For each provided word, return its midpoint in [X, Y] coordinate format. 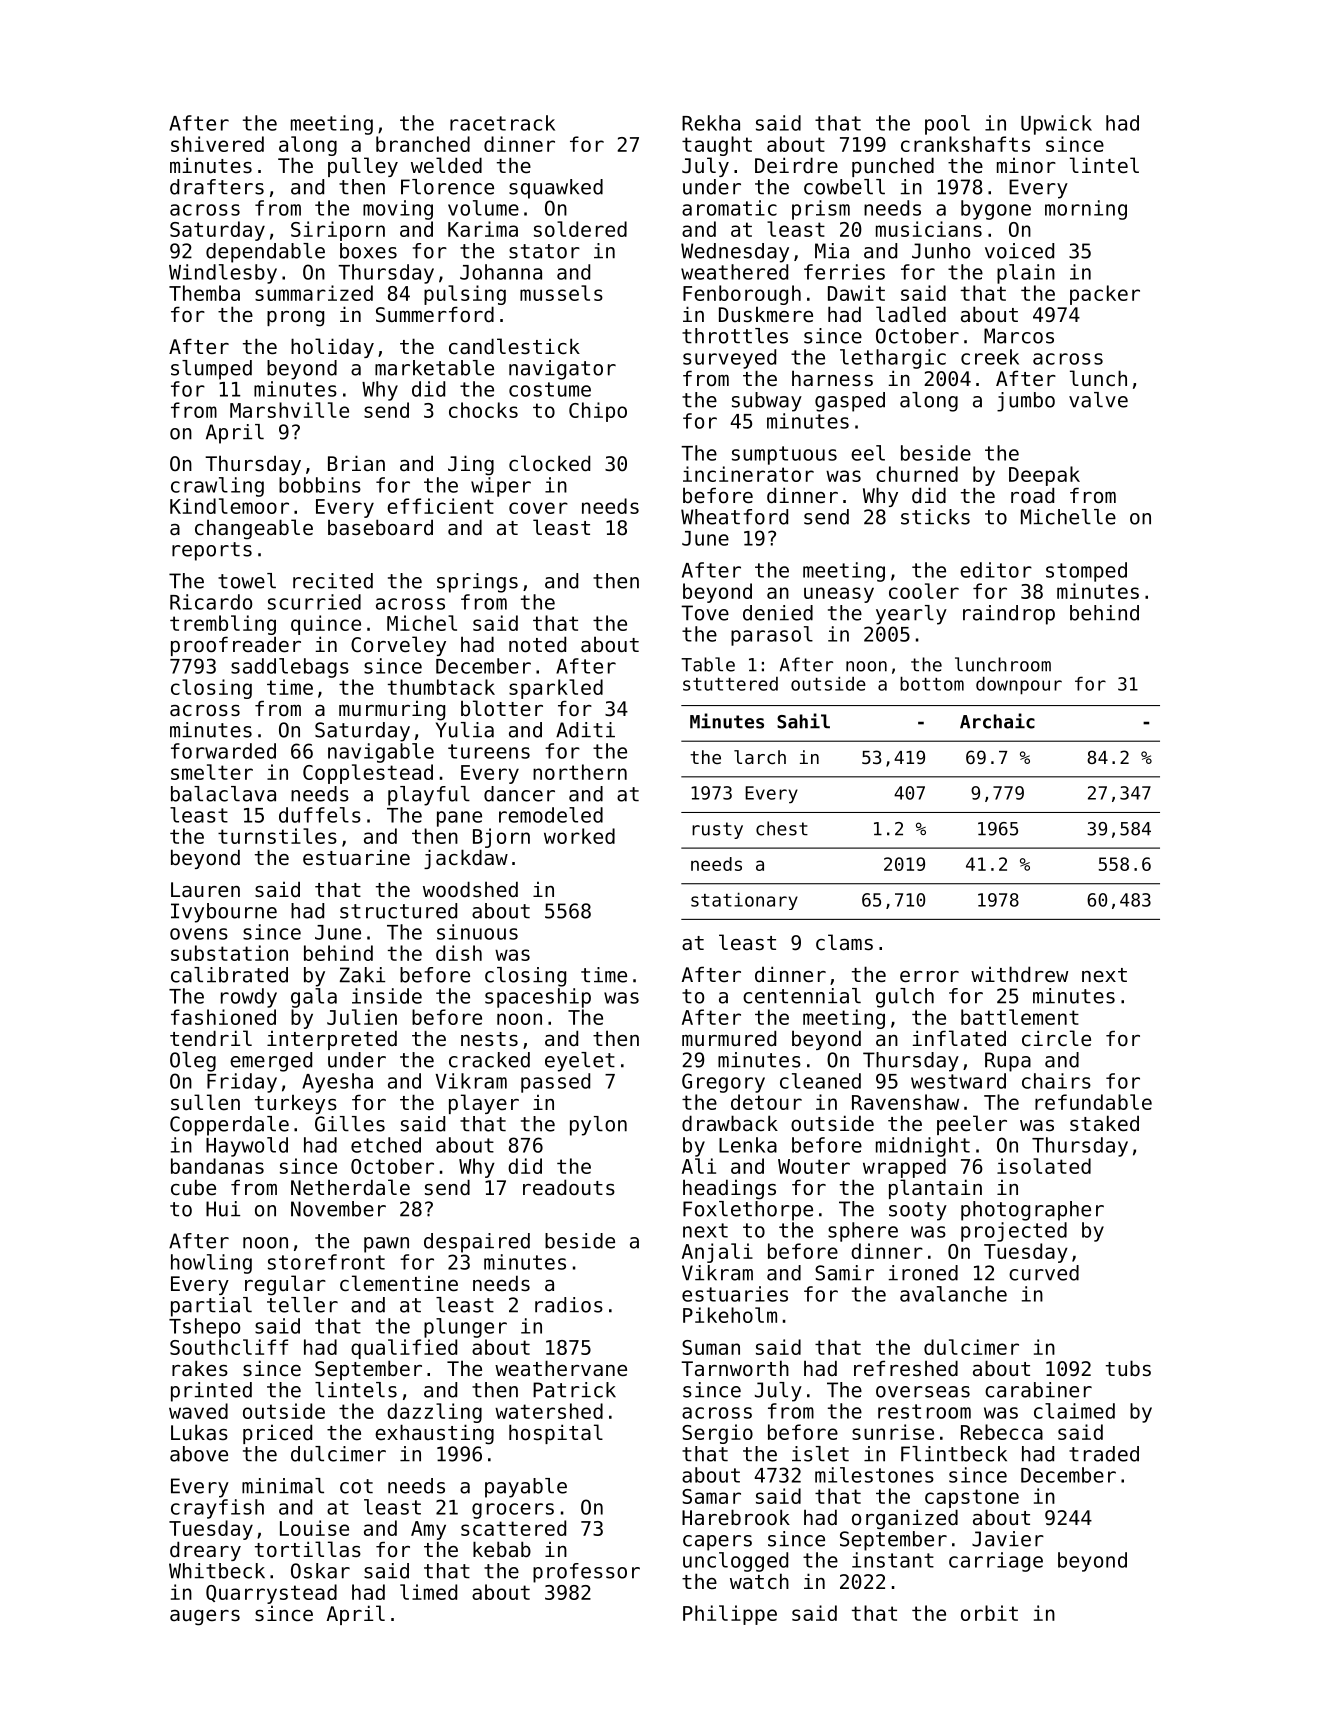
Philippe [730, 1615]
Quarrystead [271, 1594]
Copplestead [368, 774]
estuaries [735, 1294]
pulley [363, 167]
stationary [744, 901]
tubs [1128, 1368]
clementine [399, 1283]
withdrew [1019, 974]
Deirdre [796, 165]
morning [1086, 210]
